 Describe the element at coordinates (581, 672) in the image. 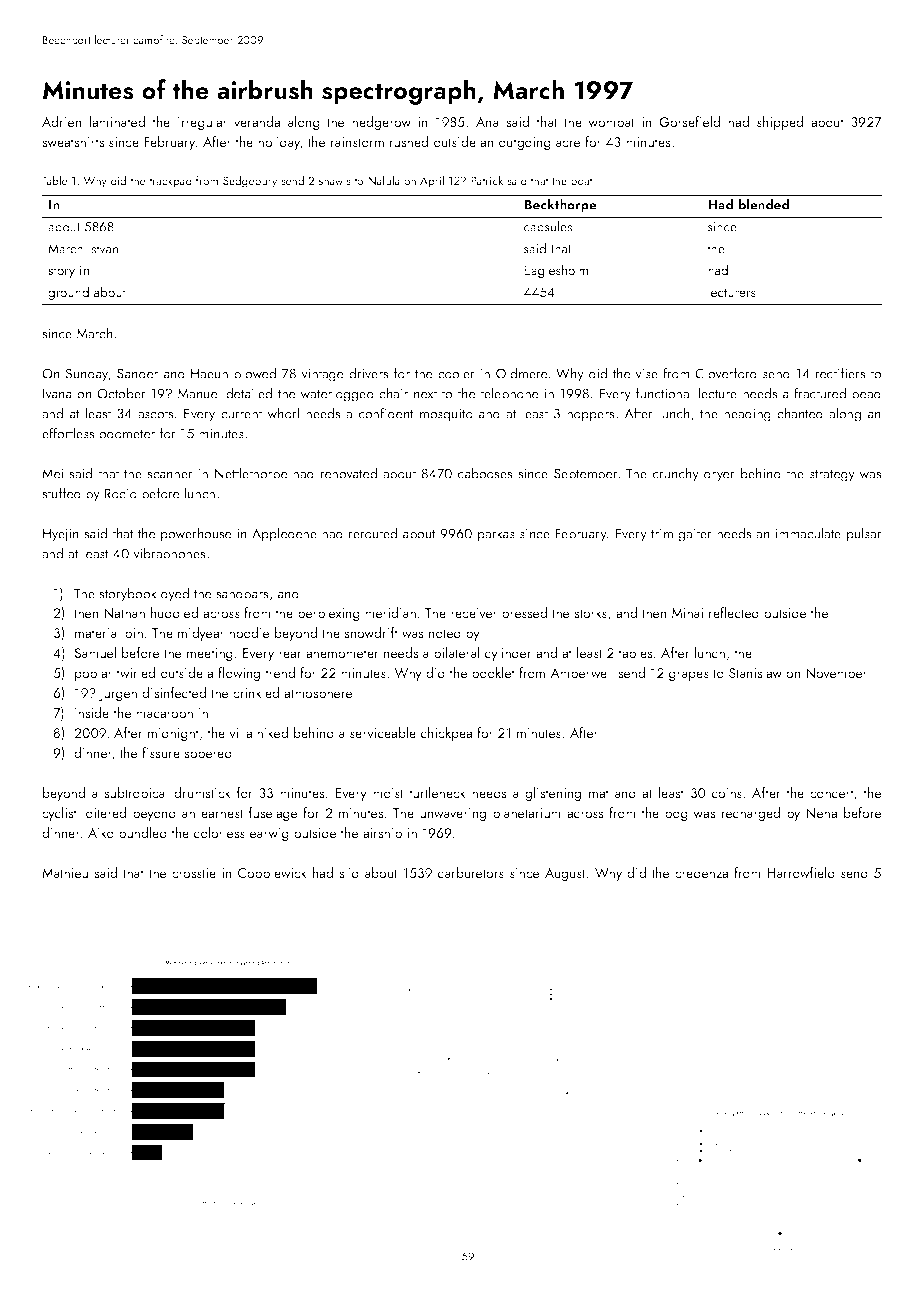

I see `Amberwell` at that location.
